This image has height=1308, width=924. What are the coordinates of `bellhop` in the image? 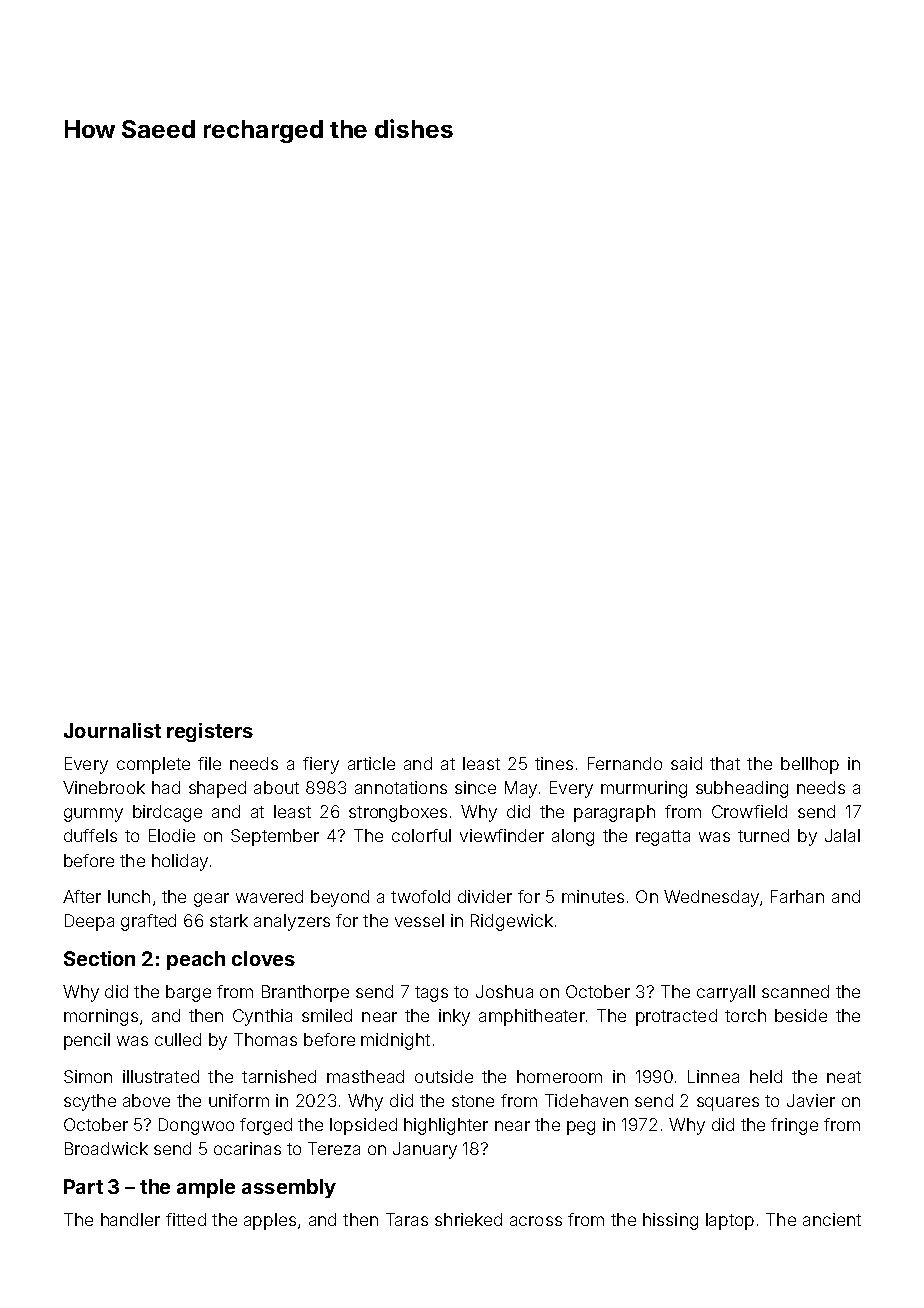 It's located at (810, 765).
